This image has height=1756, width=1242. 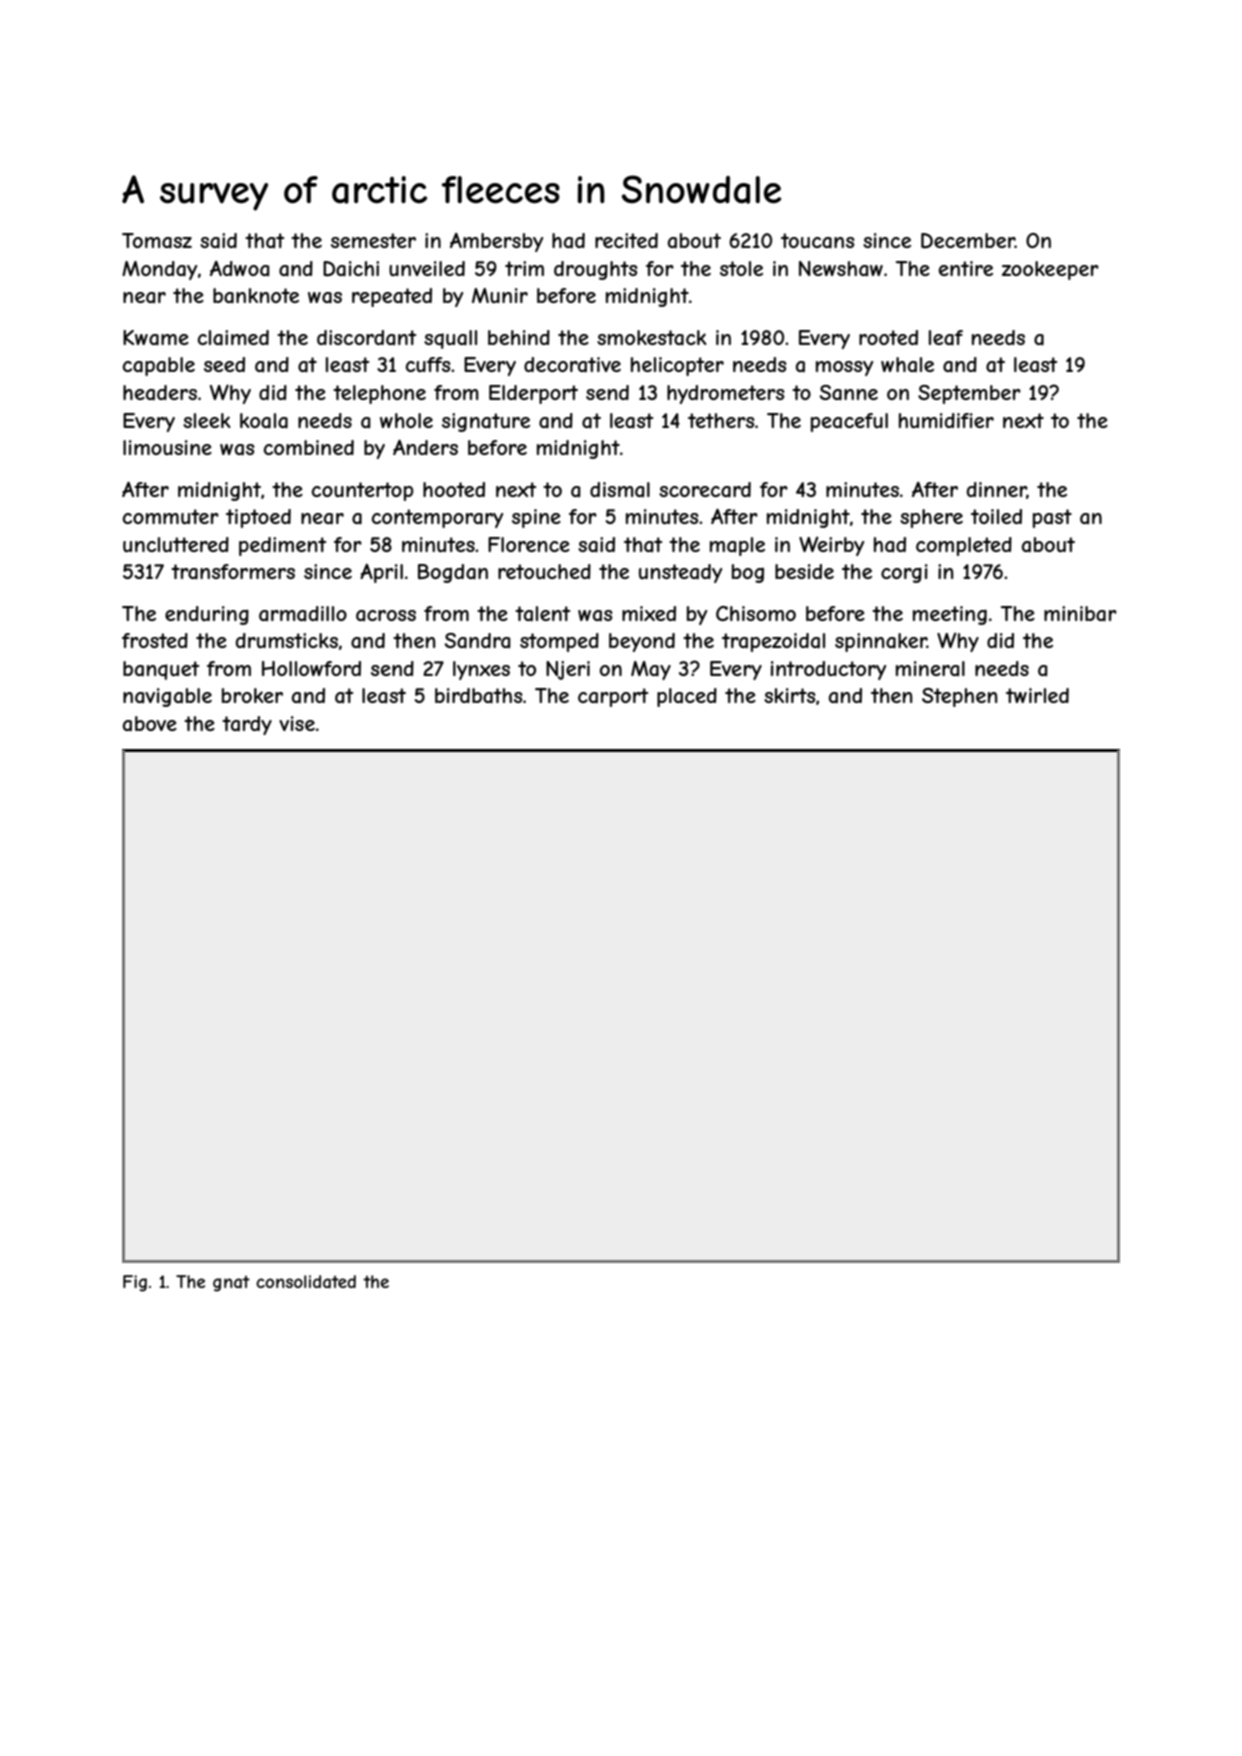 I want to click on twirled, so click(x=1037, y=695).
